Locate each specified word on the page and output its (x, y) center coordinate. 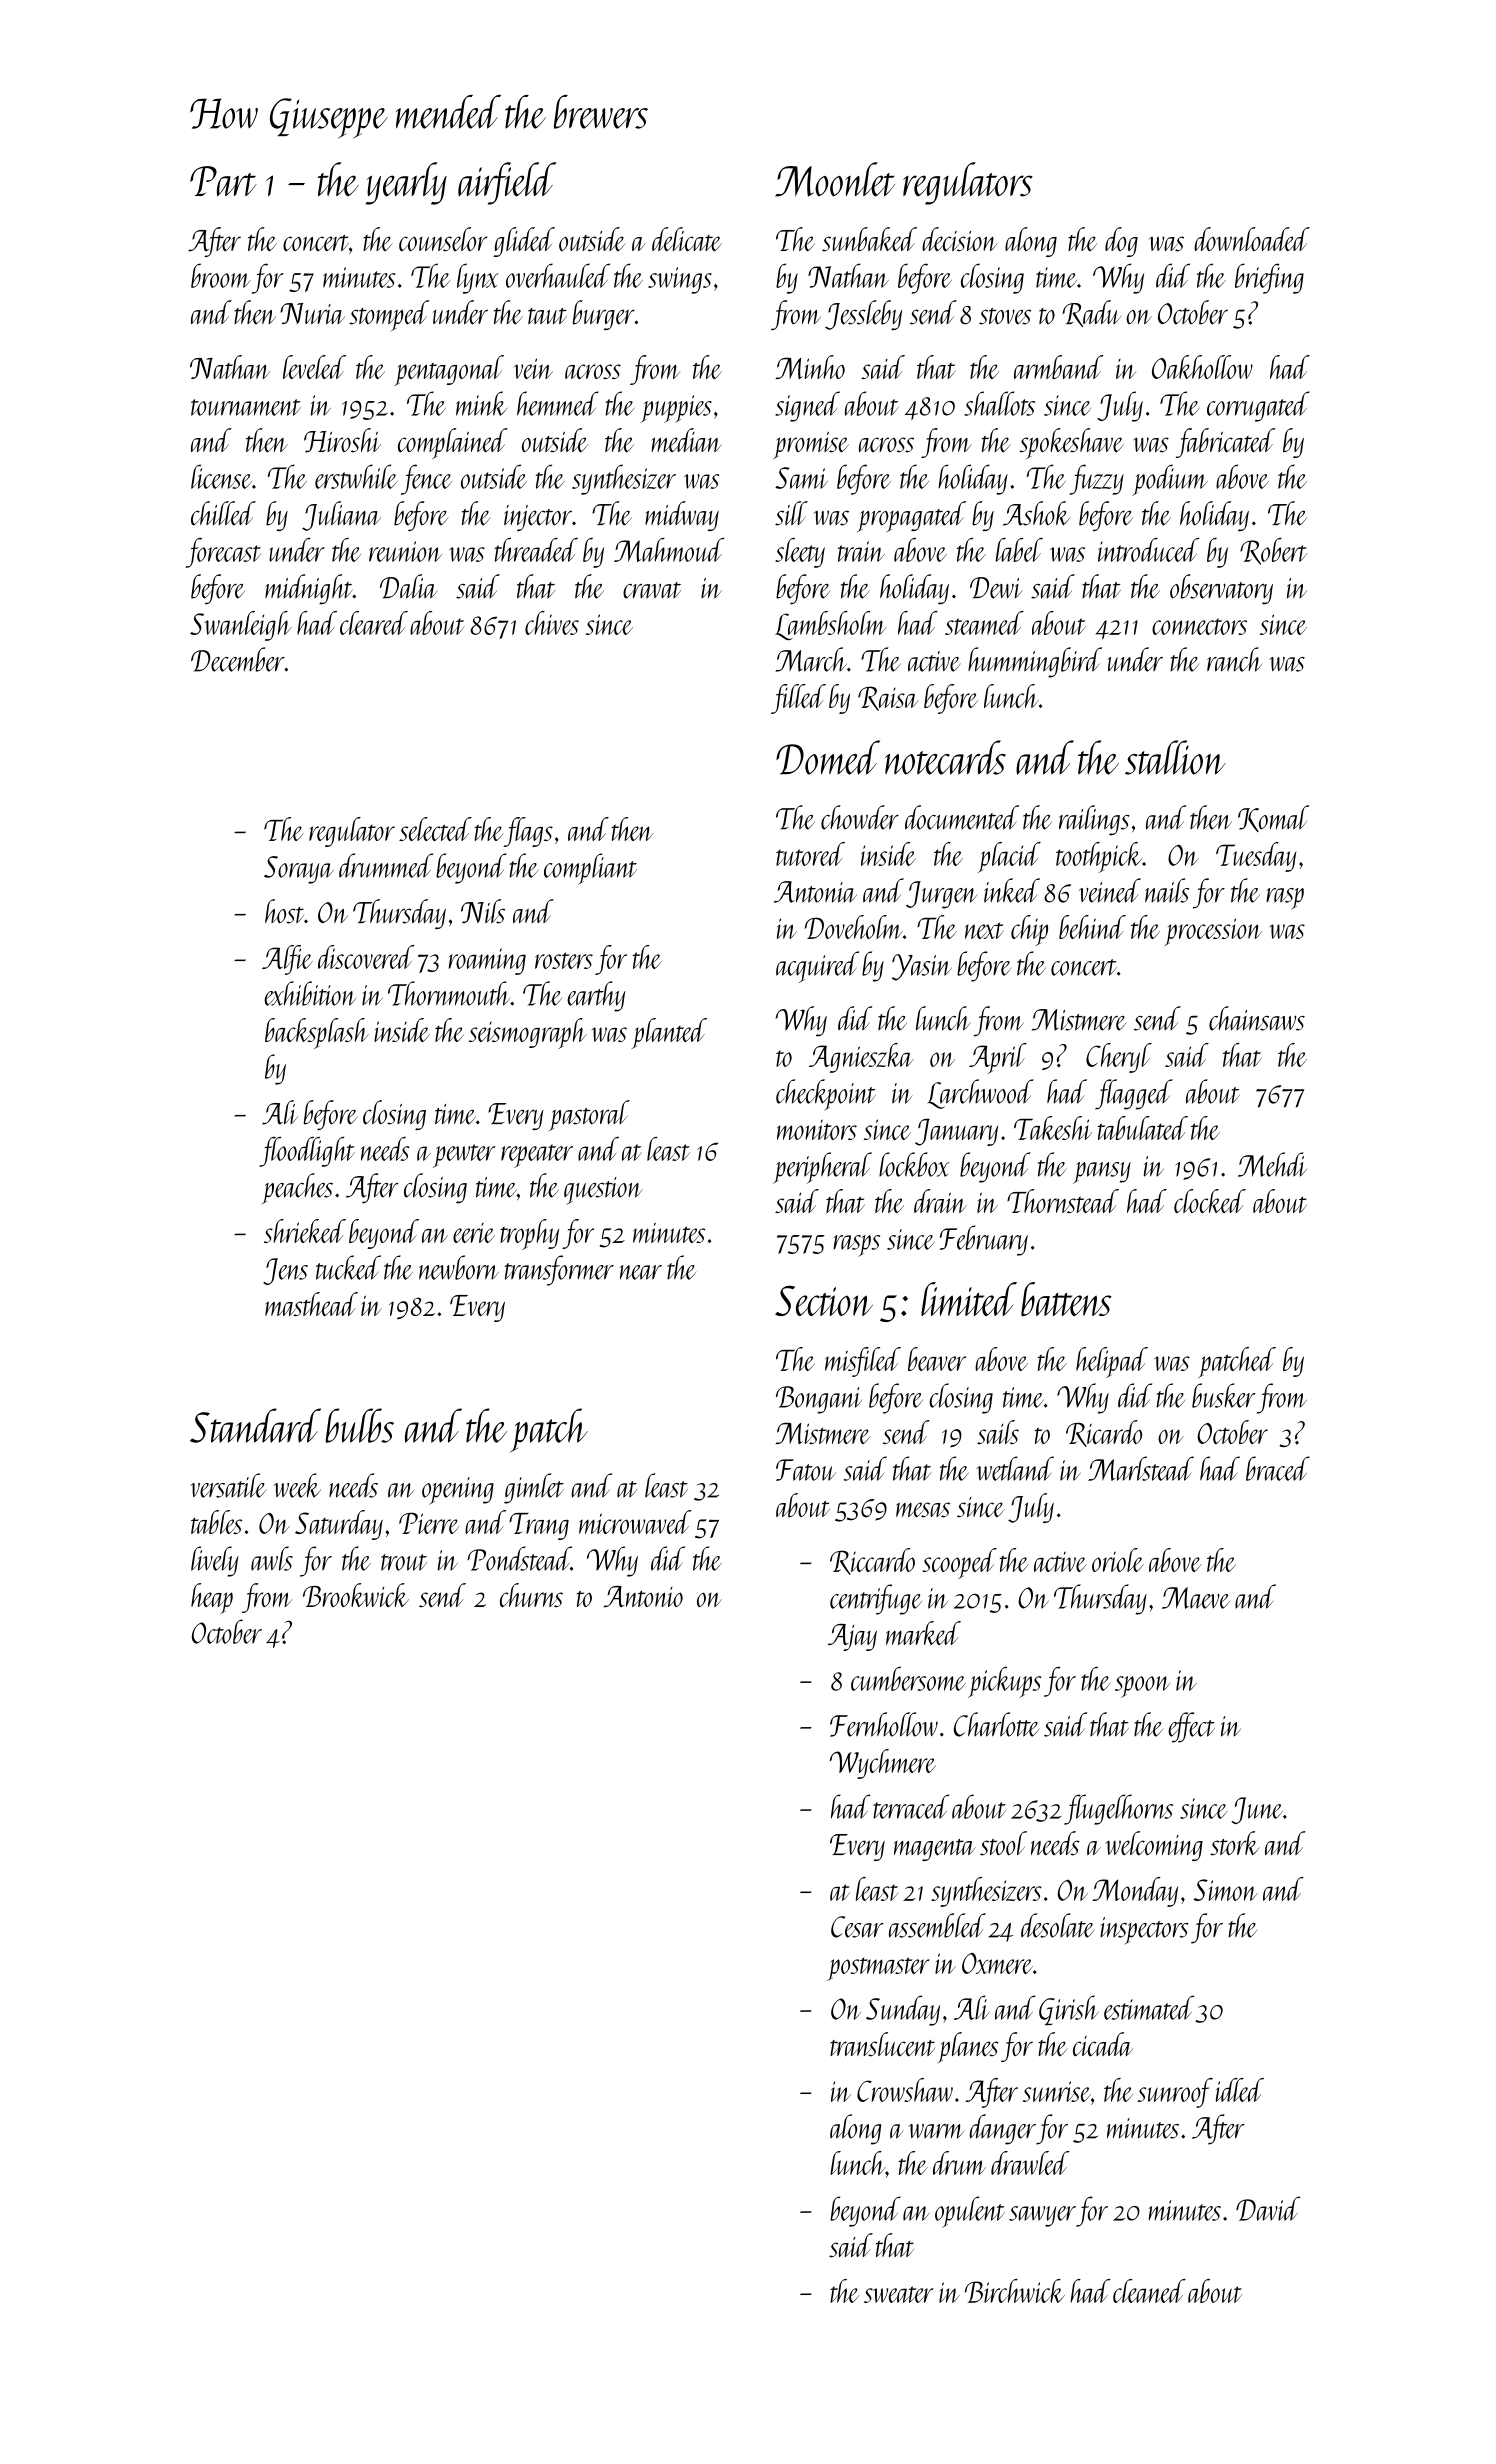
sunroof (1175, 2093)
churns (531, 1595)
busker (1224, 1395)
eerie (474, 1233)
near (641, 1272)
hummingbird (1035, 662)
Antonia (815, 892)
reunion (405, 551)
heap (212, 1598)
